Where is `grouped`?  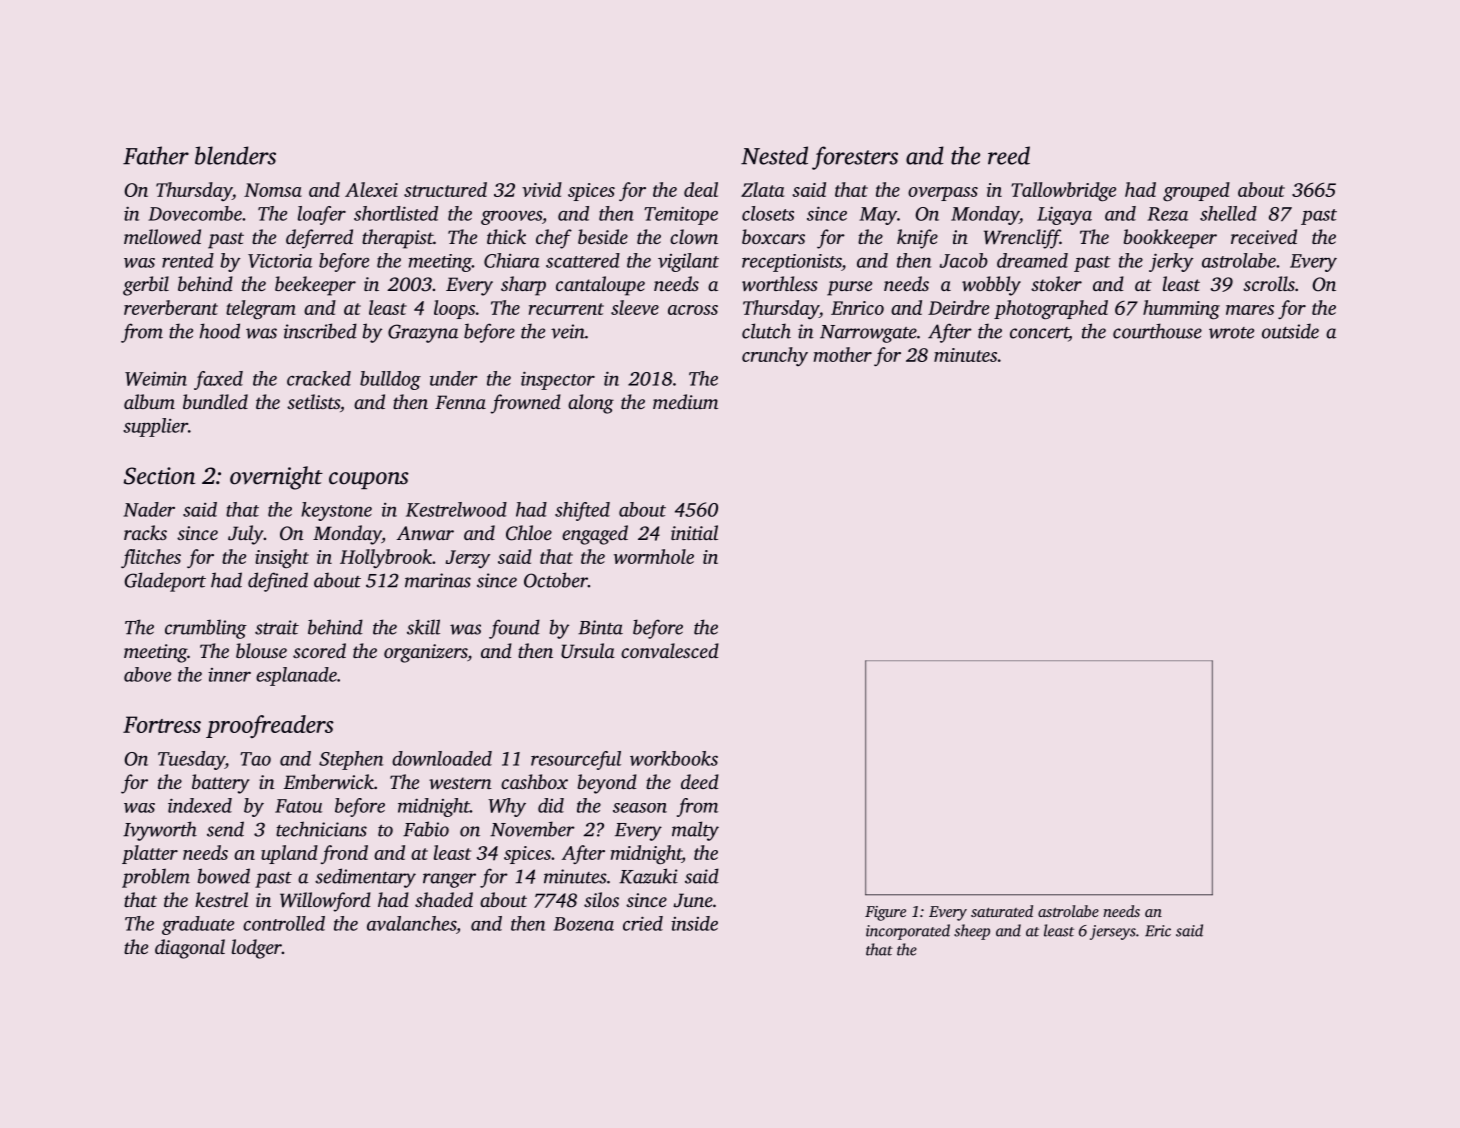 grouped is located at coordinates (1196, 191).
